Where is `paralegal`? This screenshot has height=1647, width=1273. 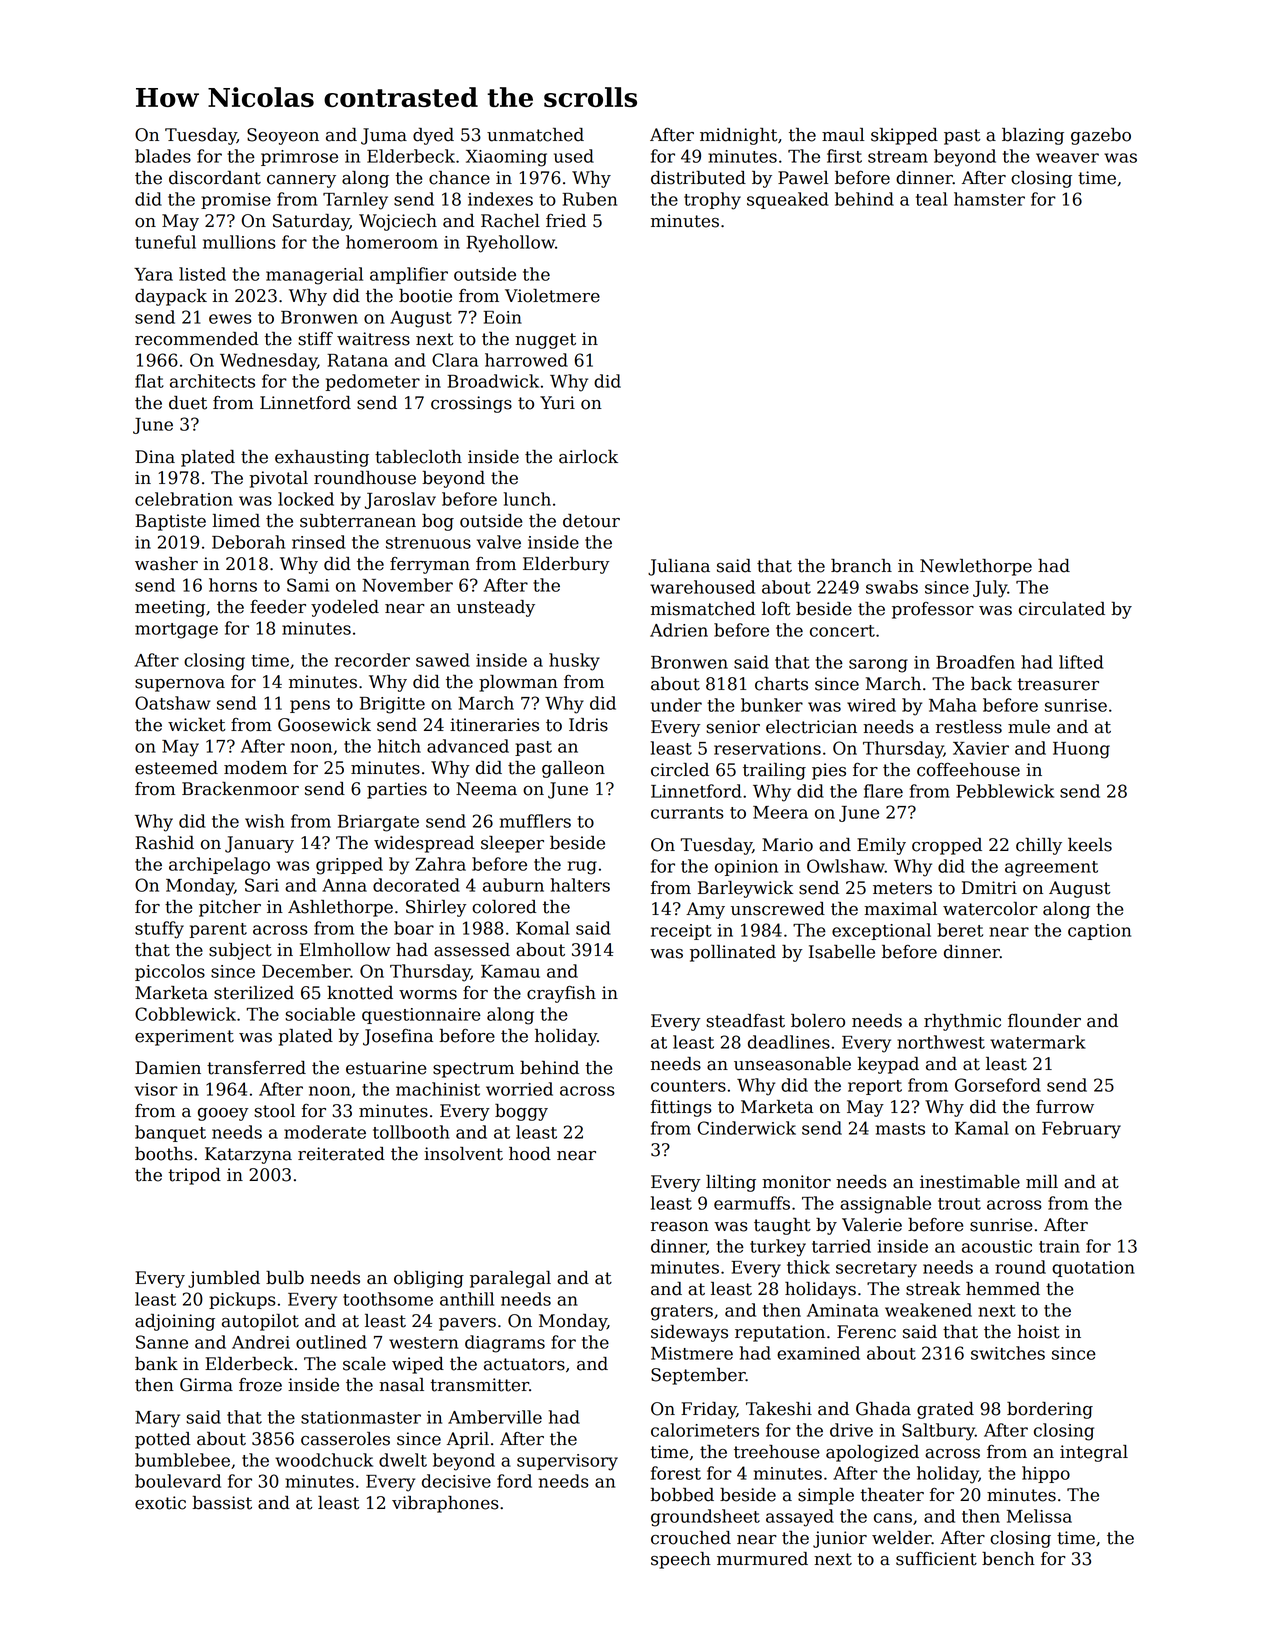
paralegal is located at coordinates (510, 1279).
